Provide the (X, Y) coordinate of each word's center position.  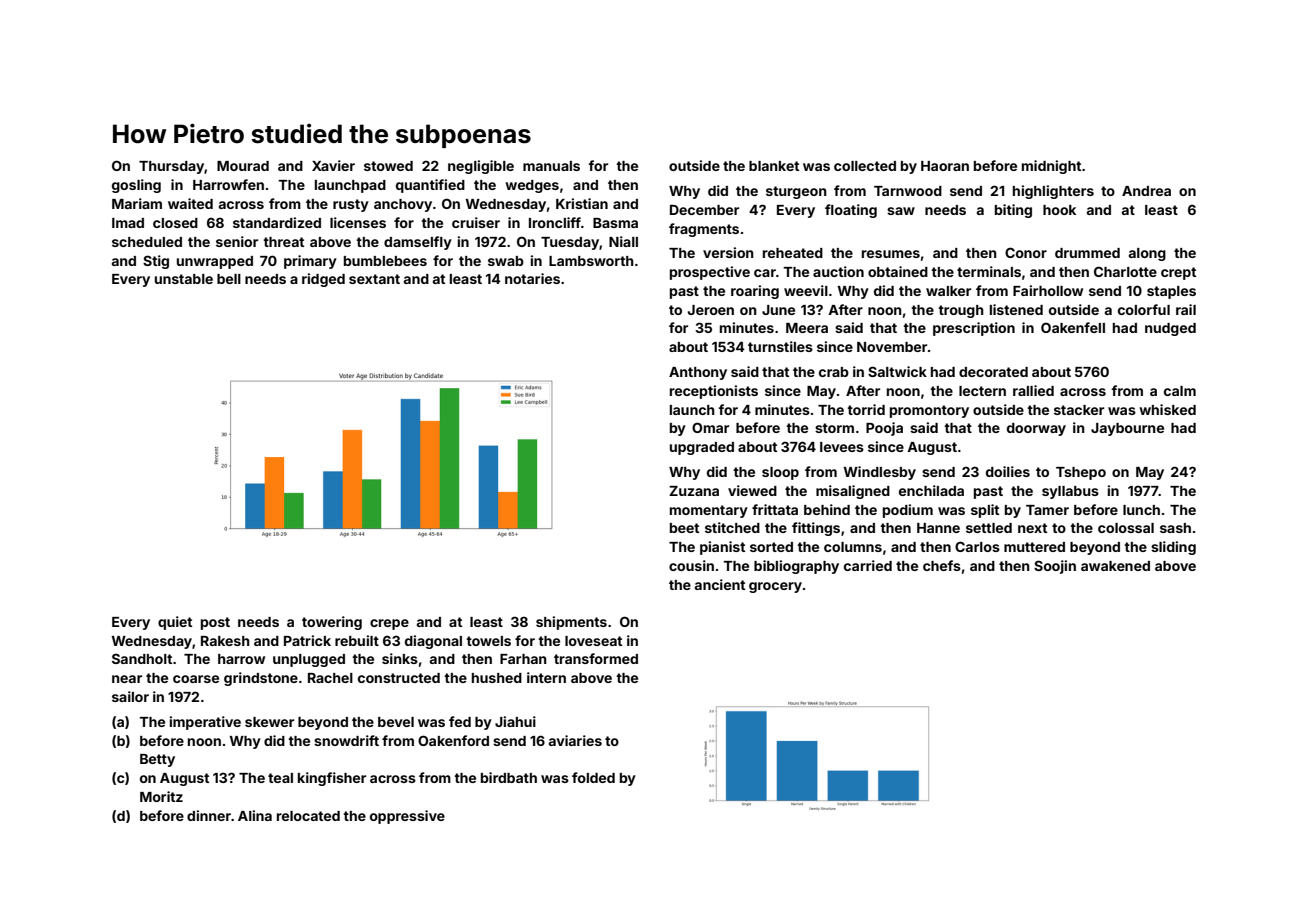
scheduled (147, 242)
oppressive (407, 817)
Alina (255, 815)
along (1147, 254)
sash (1175, 528)
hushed (497, 678)
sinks (400, 658)
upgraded (702, 448)
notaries (532, 278)
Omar (710, 427)
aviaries (575, 740)
